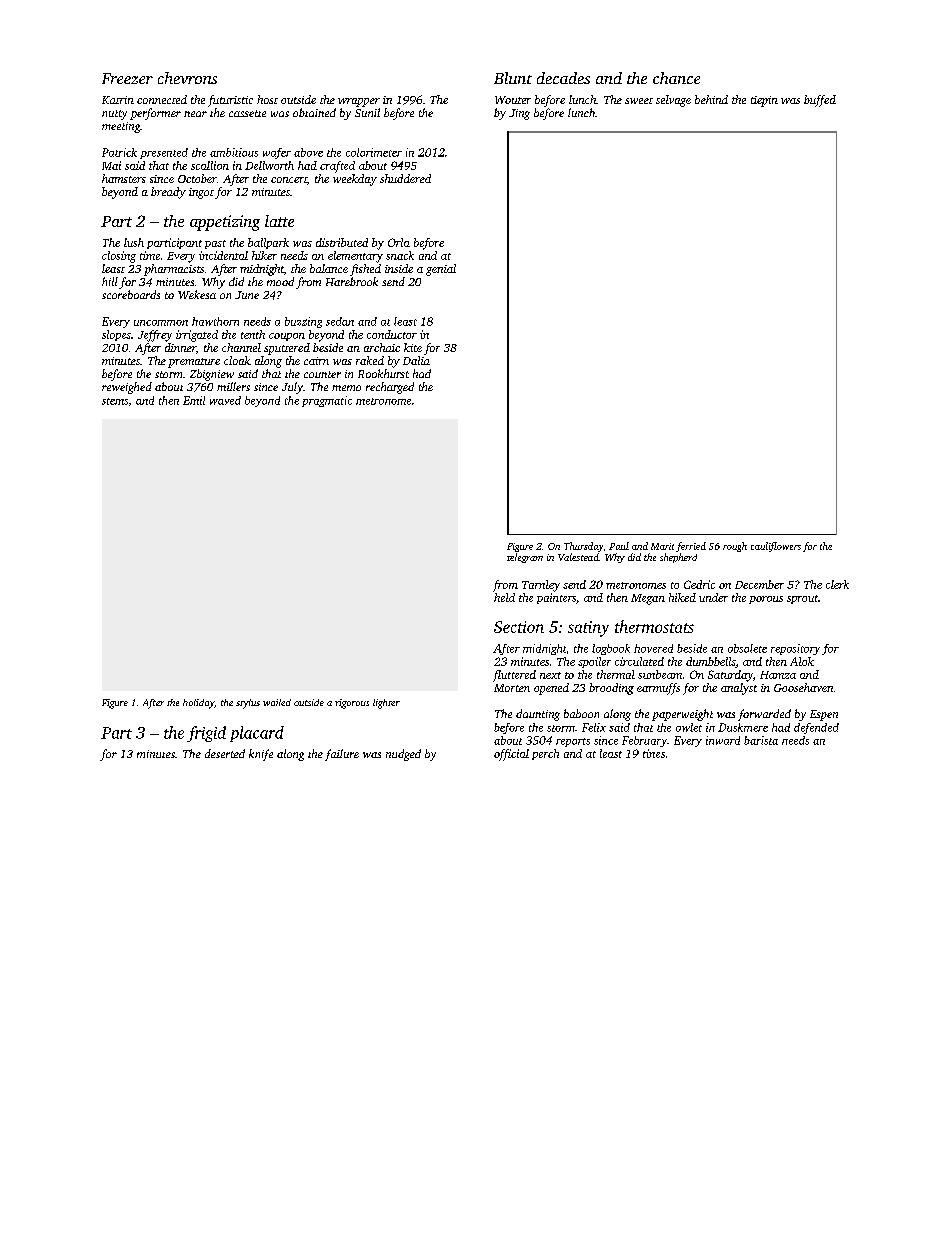  Describe the element at coordinates (619, 546) in the screenshot. I see `Paul` at that location.
